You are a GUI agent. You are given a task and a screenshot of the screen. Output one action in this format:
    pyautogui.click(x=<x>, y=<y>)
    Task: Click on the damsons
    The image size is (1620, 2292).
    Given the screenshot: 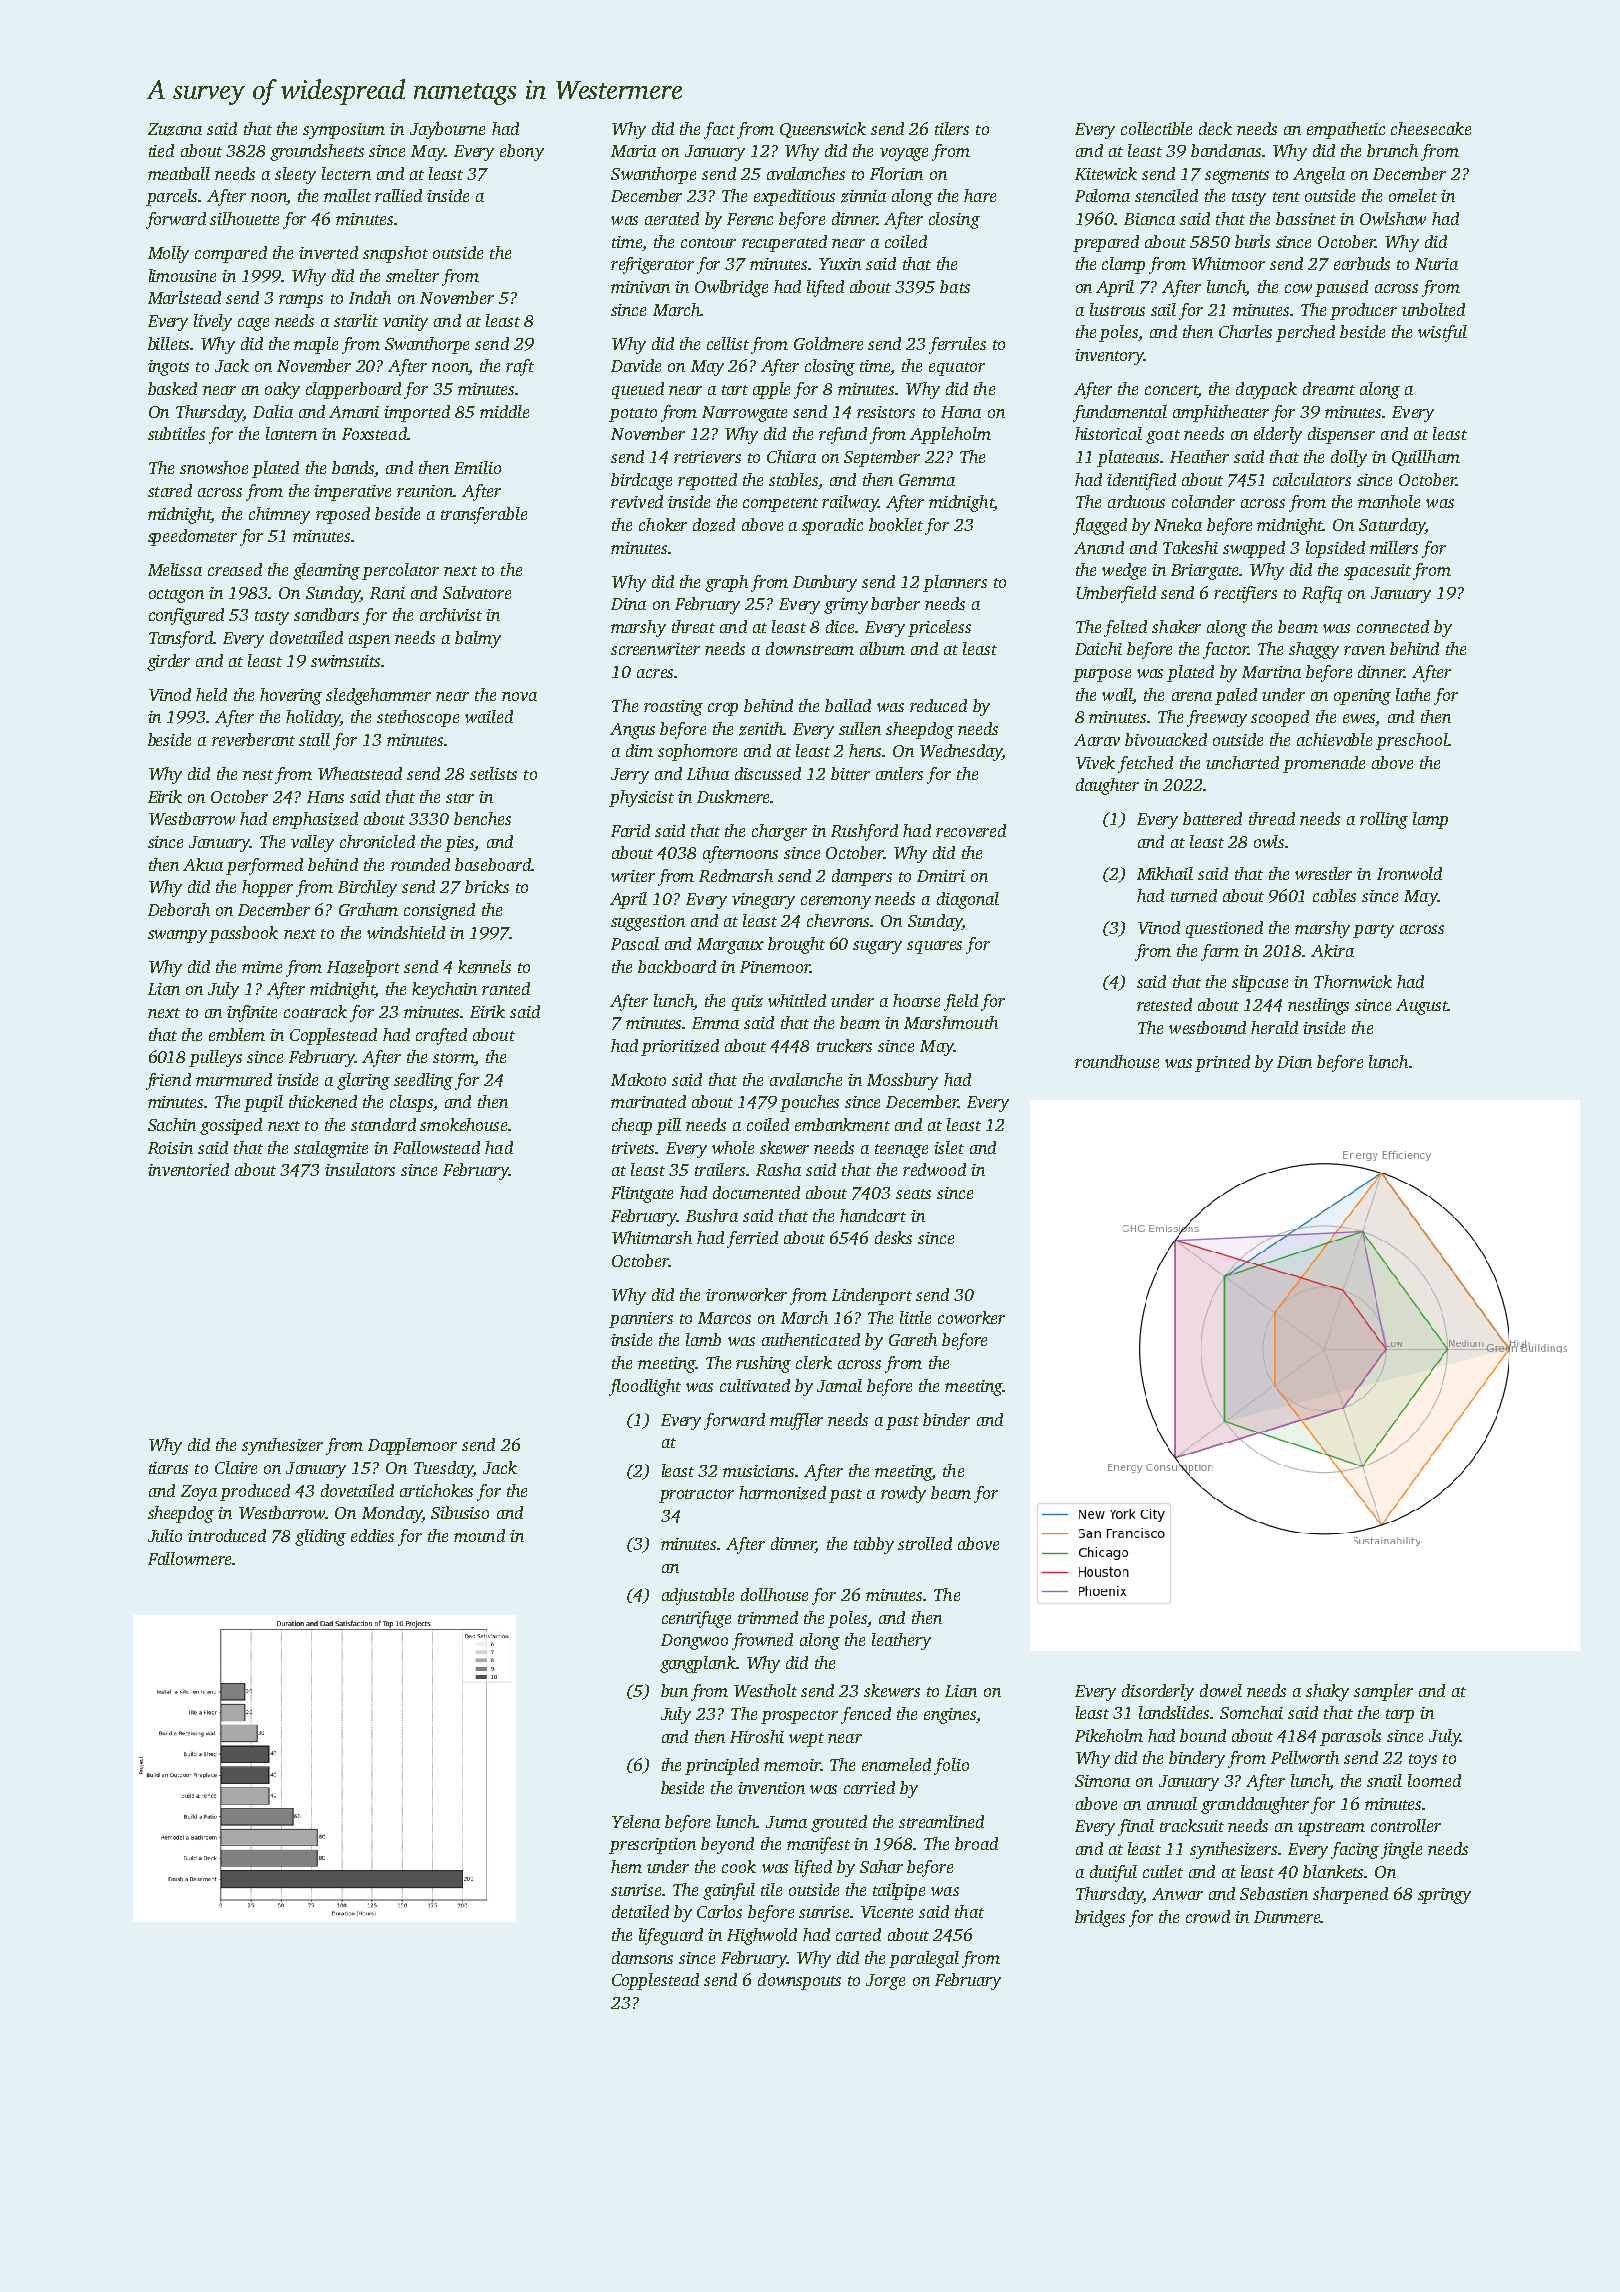 What is the action you would take?
    pyautogui.click(x=642, y=1957)
